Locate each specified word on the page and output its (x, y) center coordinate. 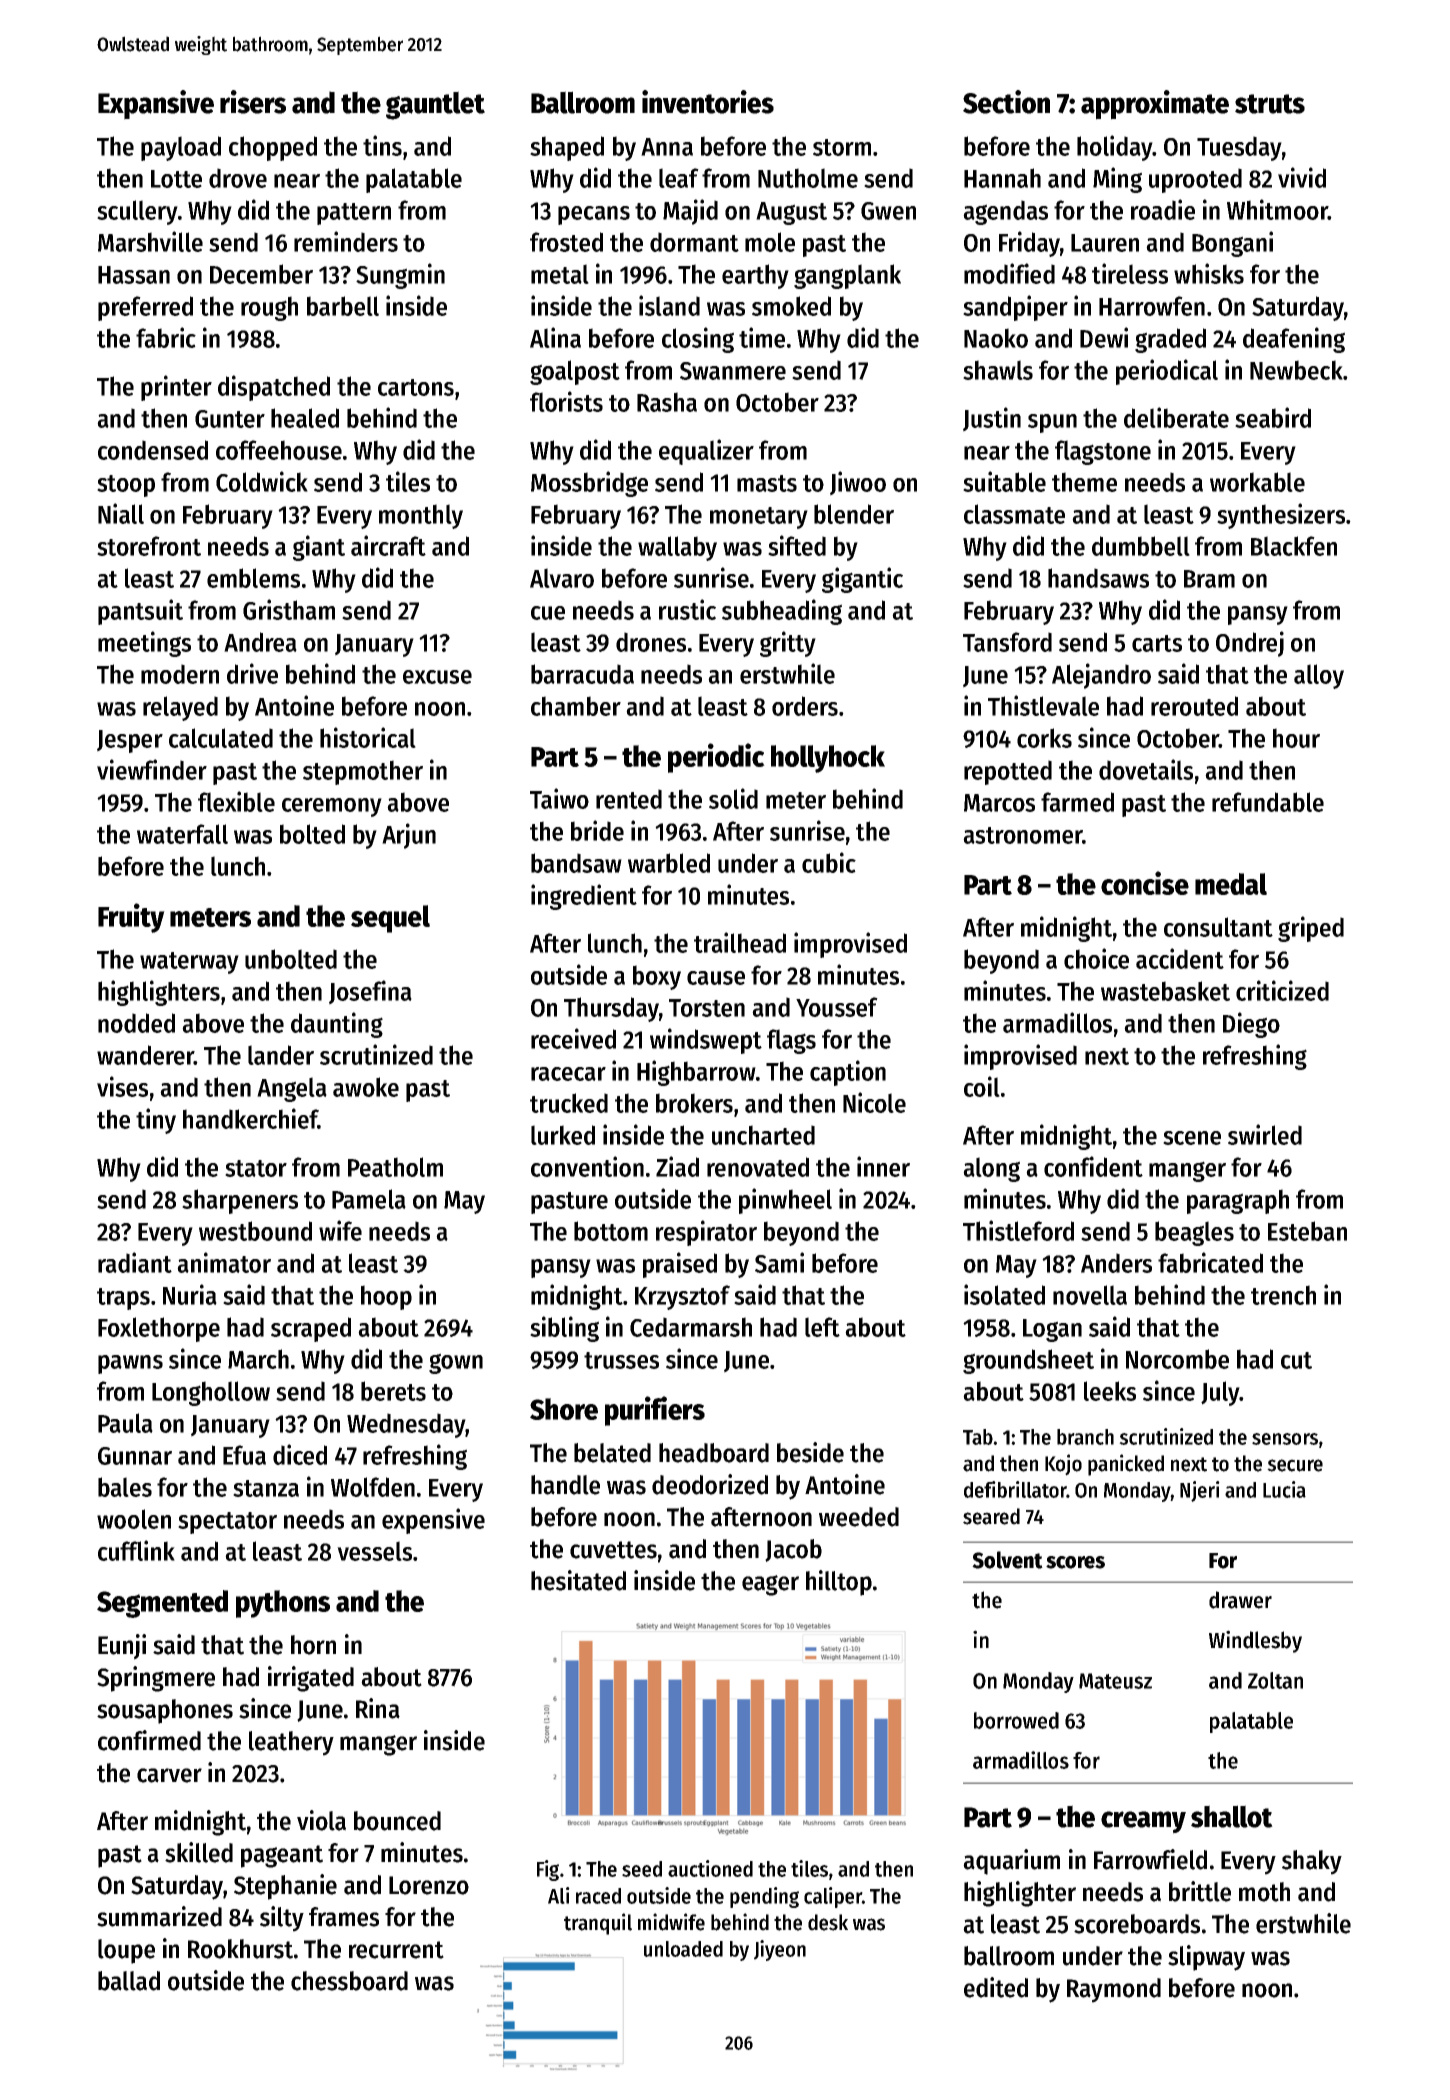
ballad (129, 1981)
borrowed (1016, 1720)
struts (1270, 104)
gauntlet (435, 105)
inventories (708, 102)
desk (828, 1922)
